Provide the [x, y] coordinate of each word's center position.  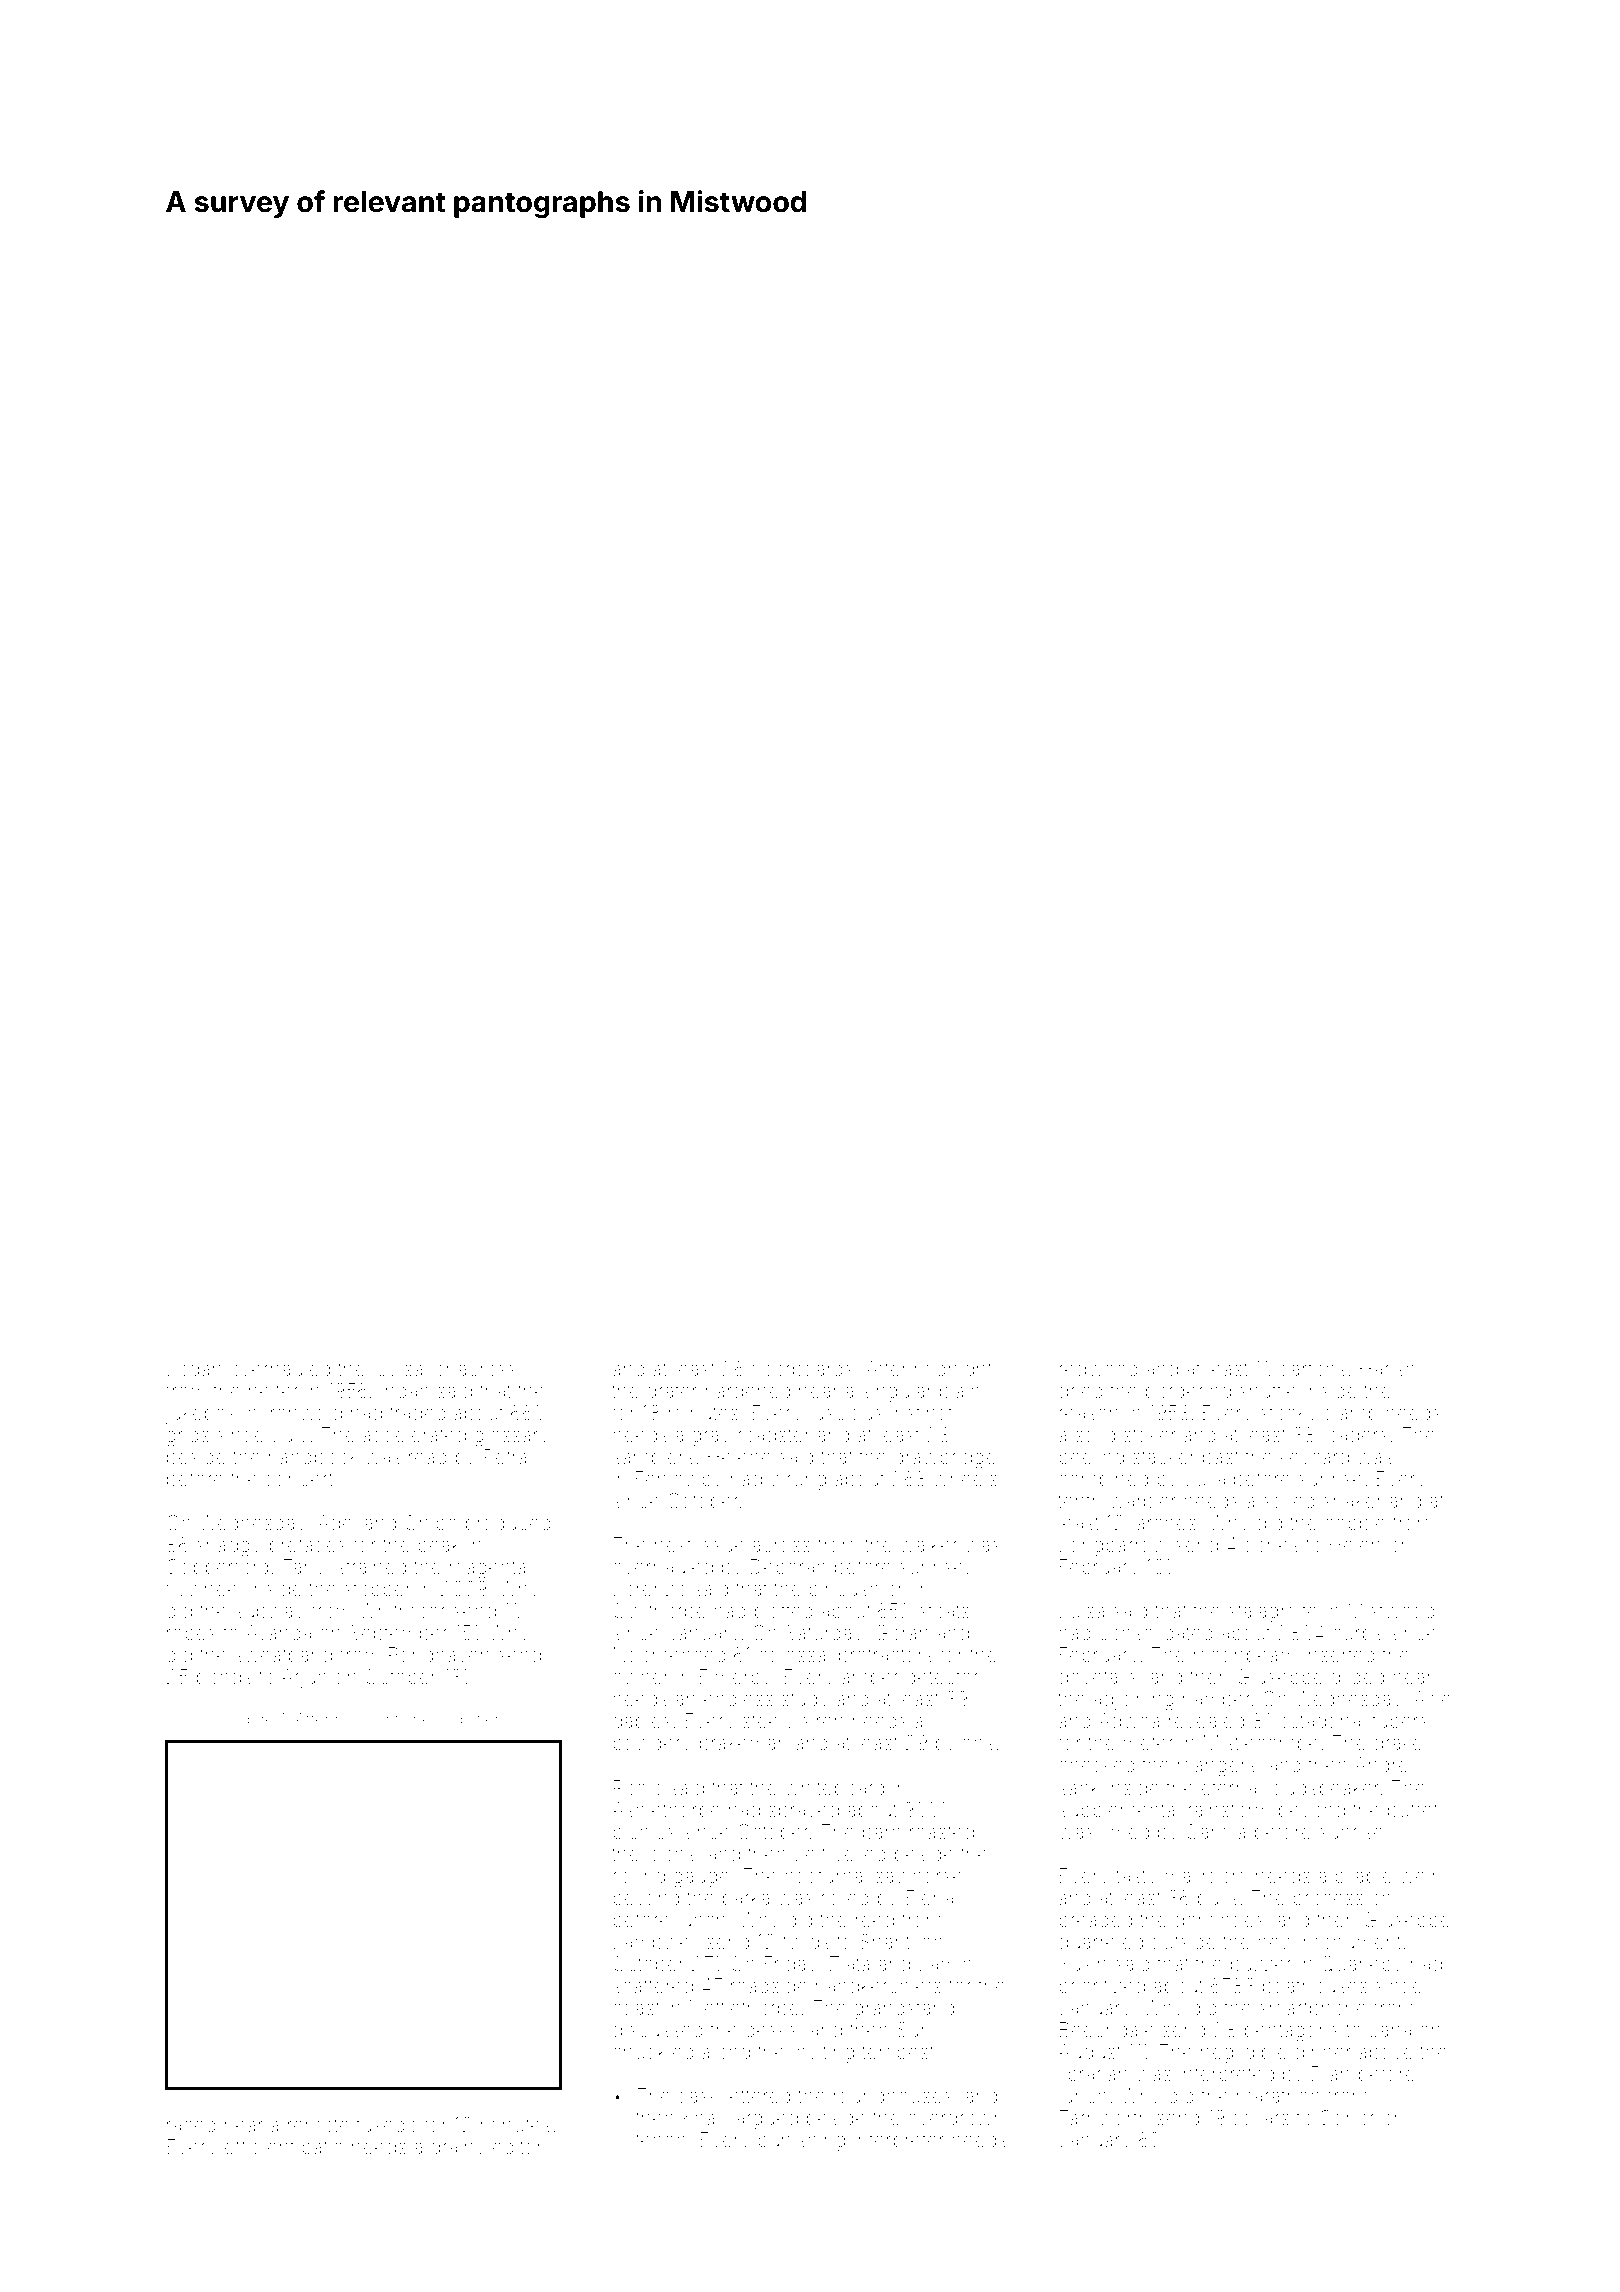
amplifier [468, 1720]
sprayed [804, 1811]
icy [385, 1370]
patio [322, 2148]
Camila [1216, 1831]
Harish [1387, 1368]
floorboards [802, 1368]
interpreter [899, 2141]
